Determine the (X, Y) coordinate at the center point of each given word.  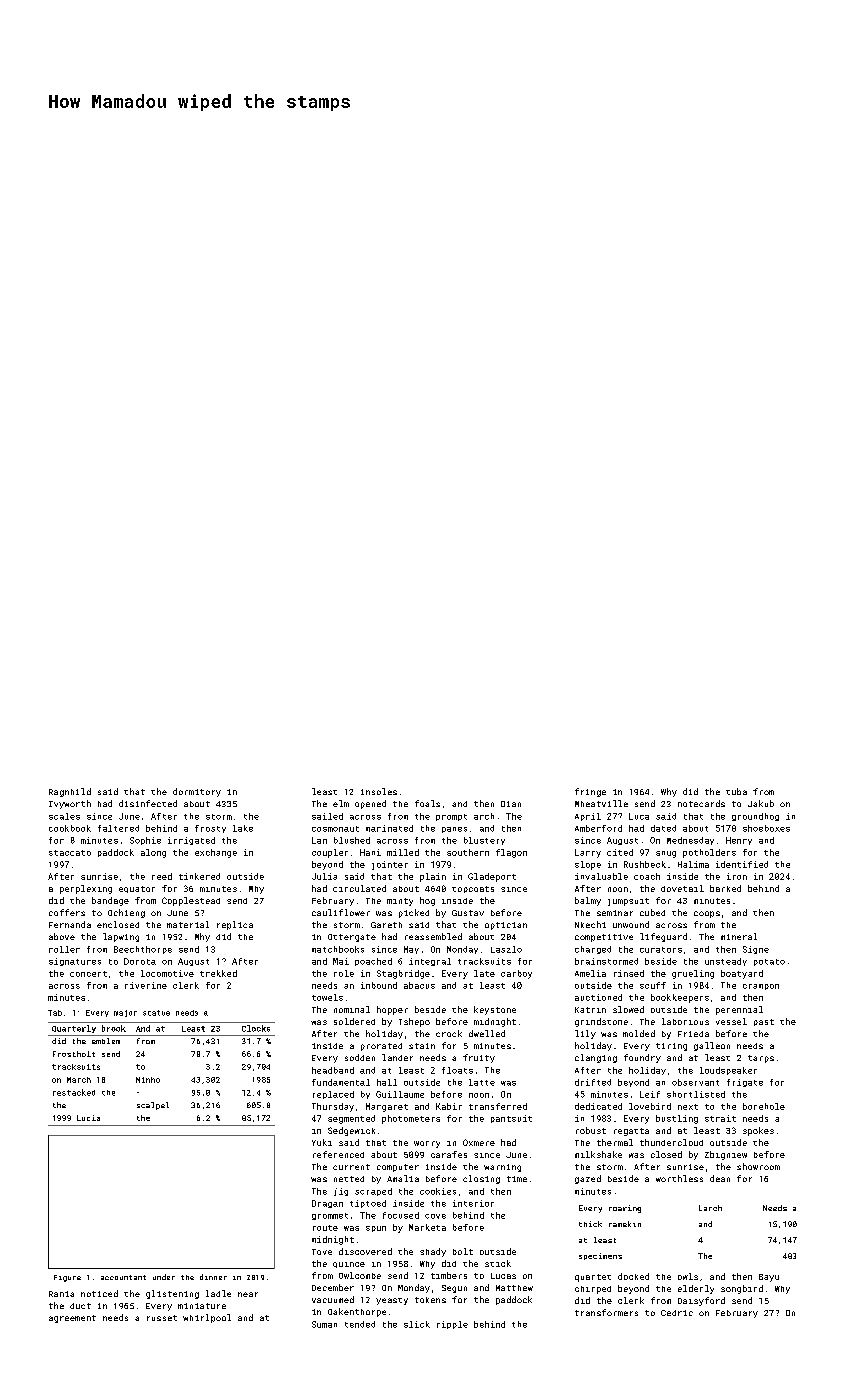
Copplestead (191, 901)
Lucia (88, 1118)
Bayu (769, 1278)
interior (473, 1203)
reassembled (433, 936)
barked (725, 888)
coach (647, 876)
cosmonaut (335, 829)
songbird (742, 1289)
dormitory (197, 792)
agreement (72, 1319)
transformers (606, 1312)
